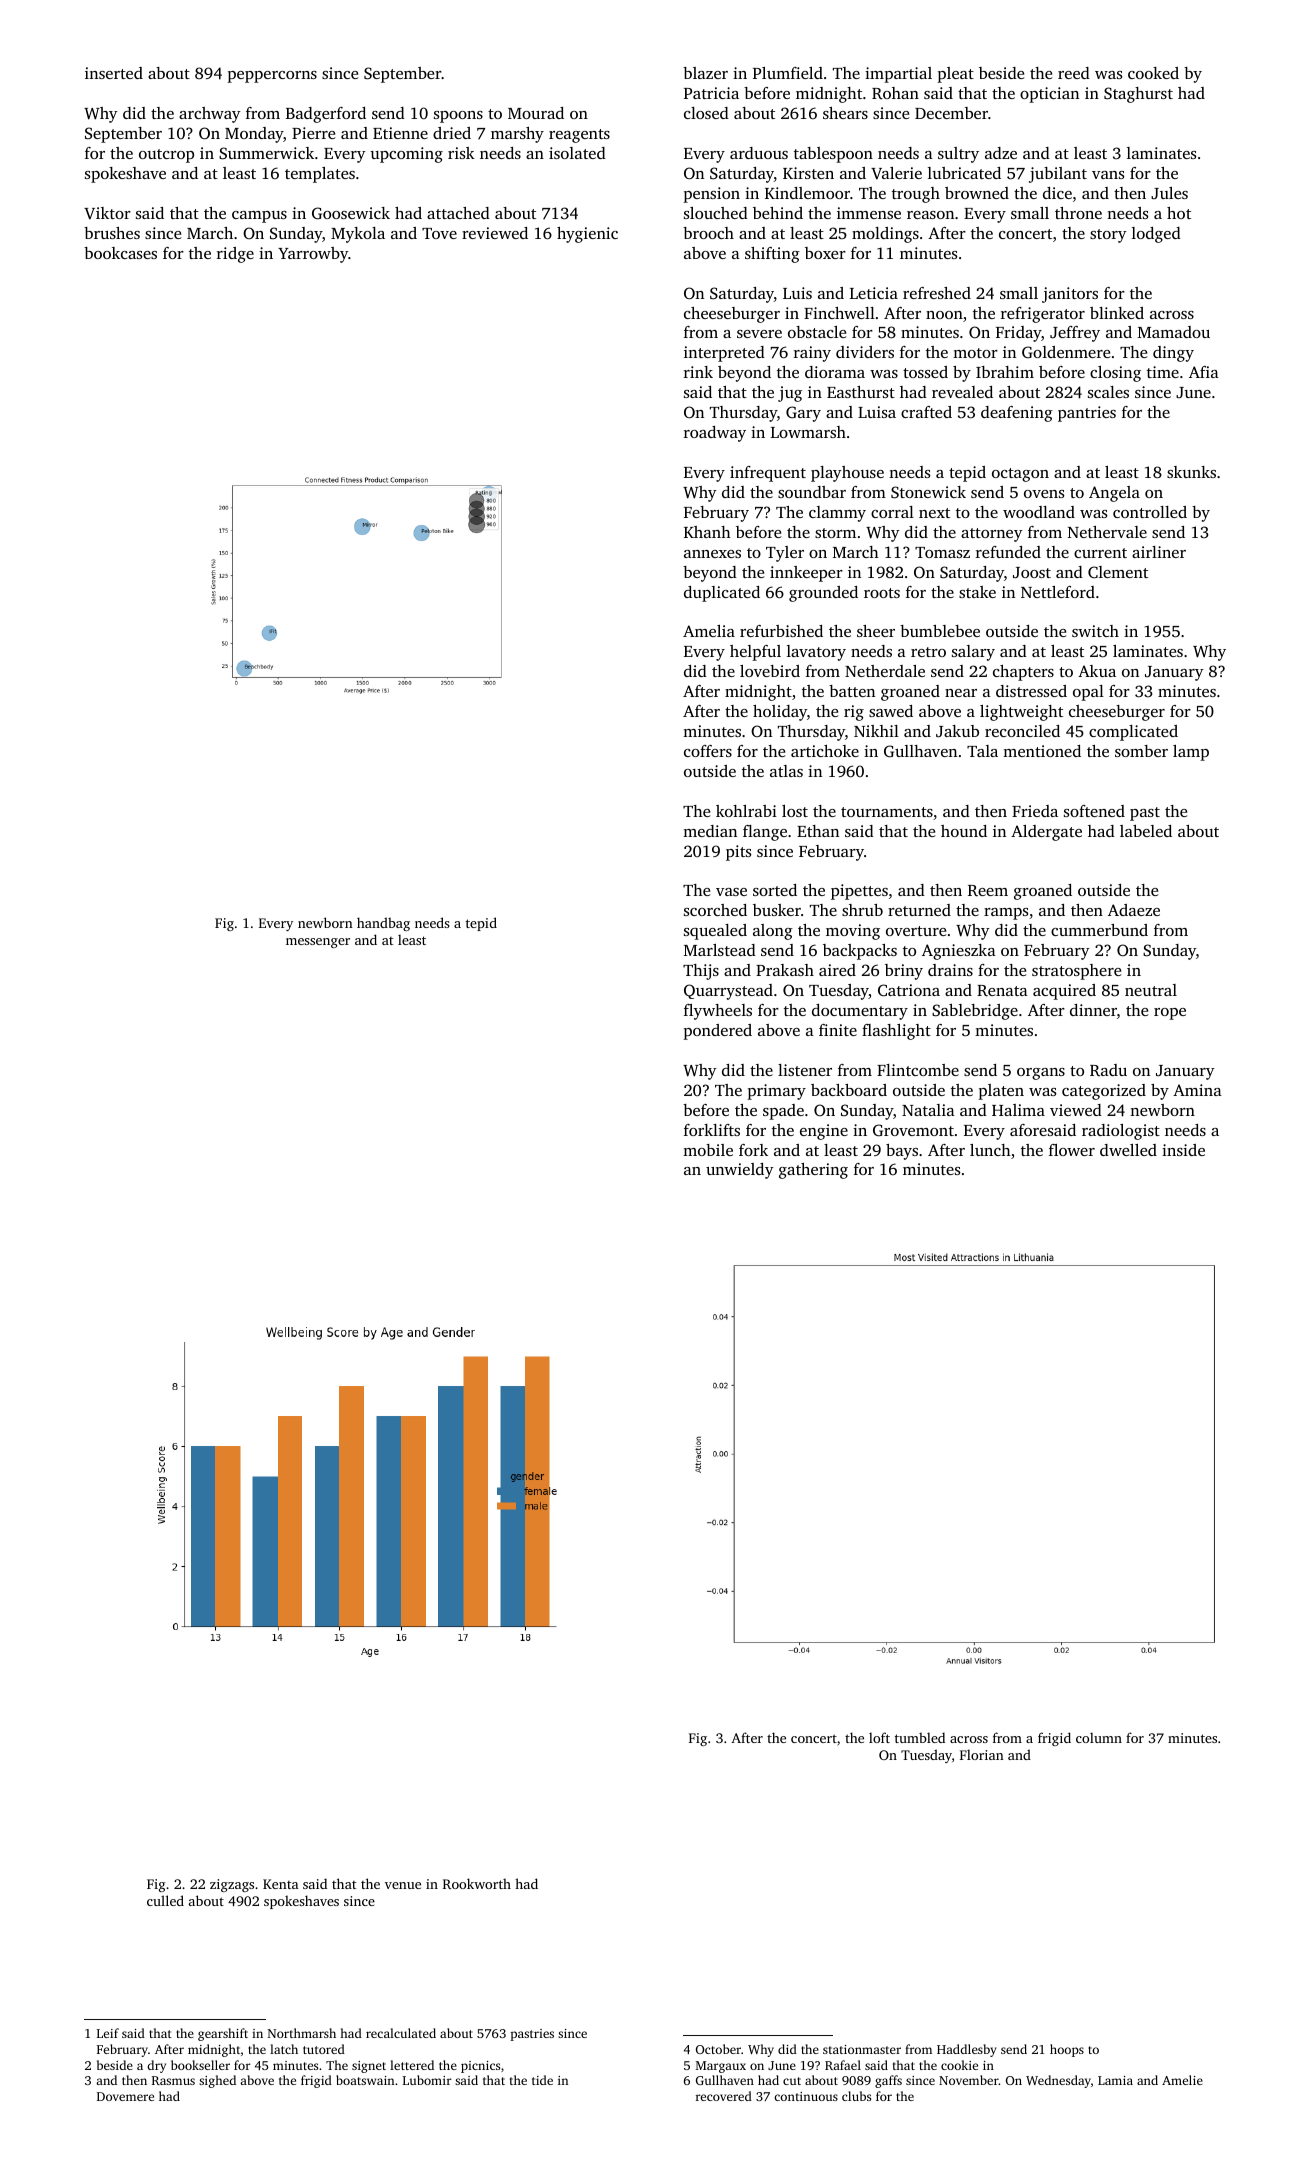 This screenshot has width=1311, height=2160. Describe the element at coordinates (318, 943) in the screenshot. I see `messenger` at that location.
